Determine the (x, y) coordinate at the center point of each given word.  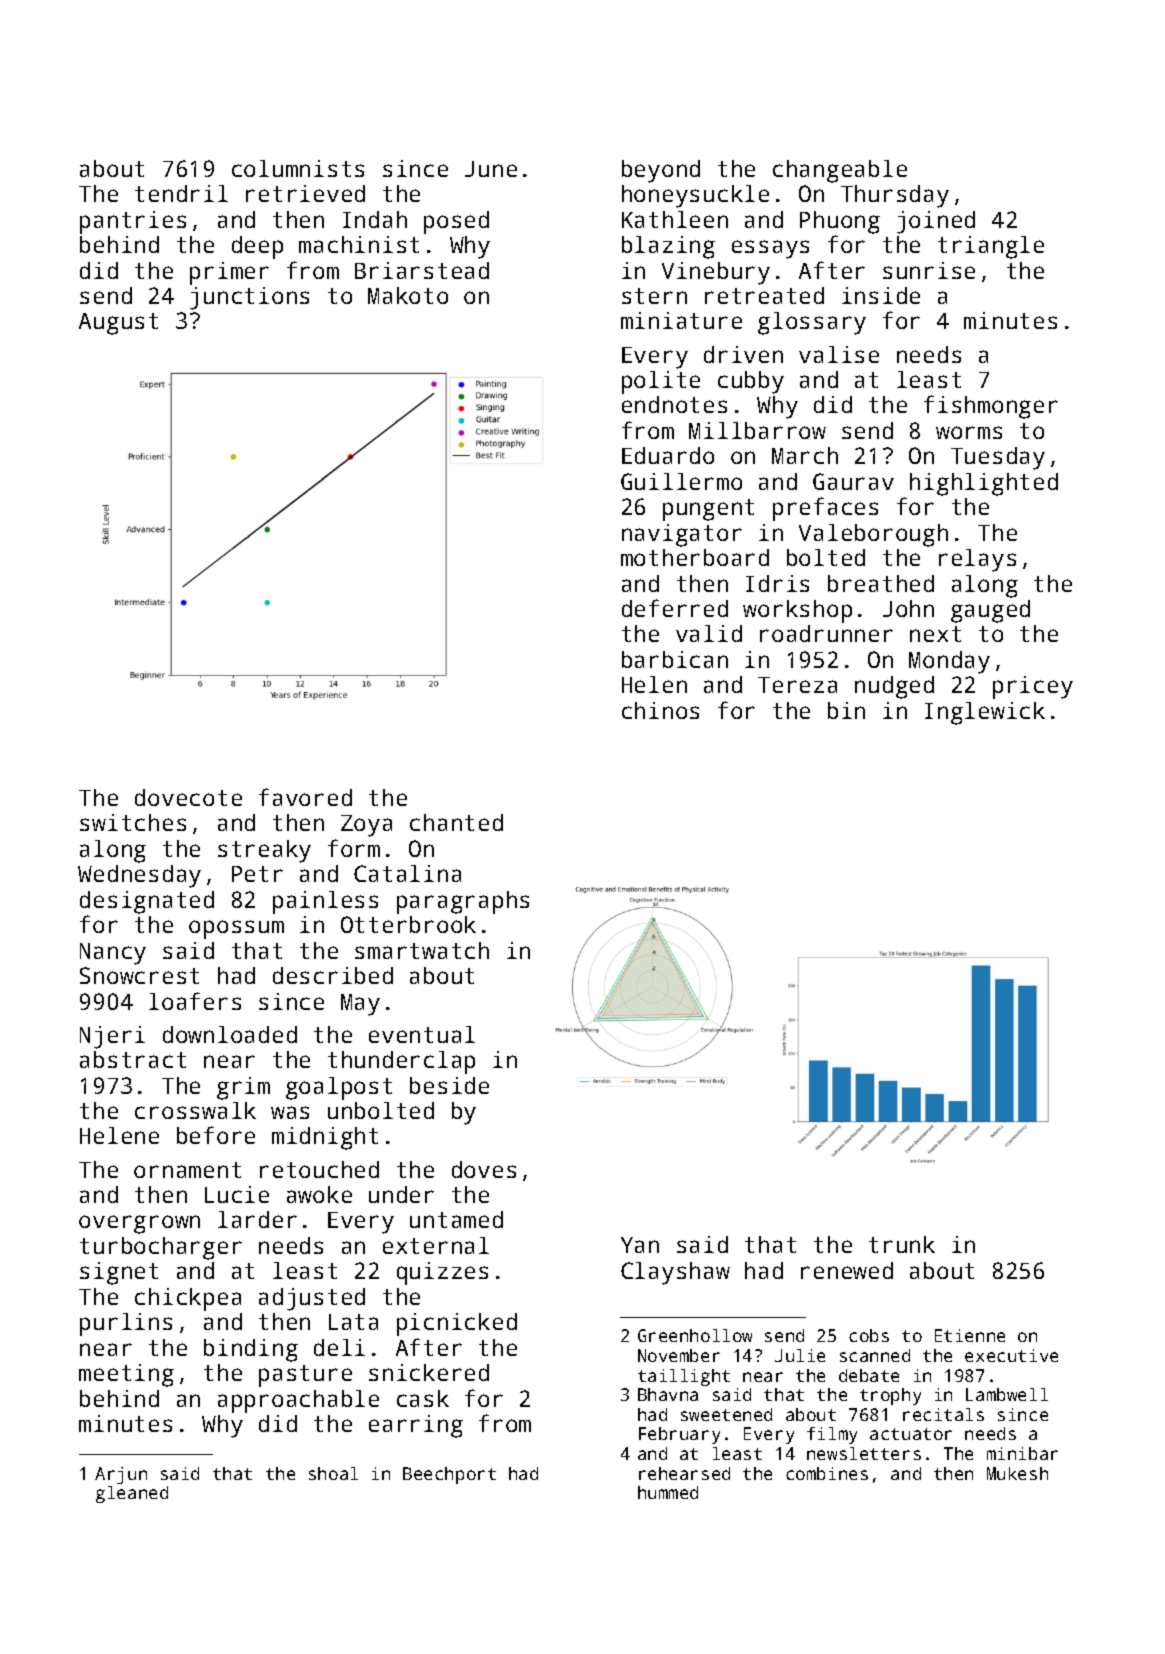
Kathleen (675, 219)
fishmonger (991, 407)
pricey (1033, 687)
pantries (133, 222)
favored (305, 797)
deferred (675, 608)
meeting (126, 1375)
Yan (640, 1245)
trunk (902, 1244)
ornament (187, 1170)
